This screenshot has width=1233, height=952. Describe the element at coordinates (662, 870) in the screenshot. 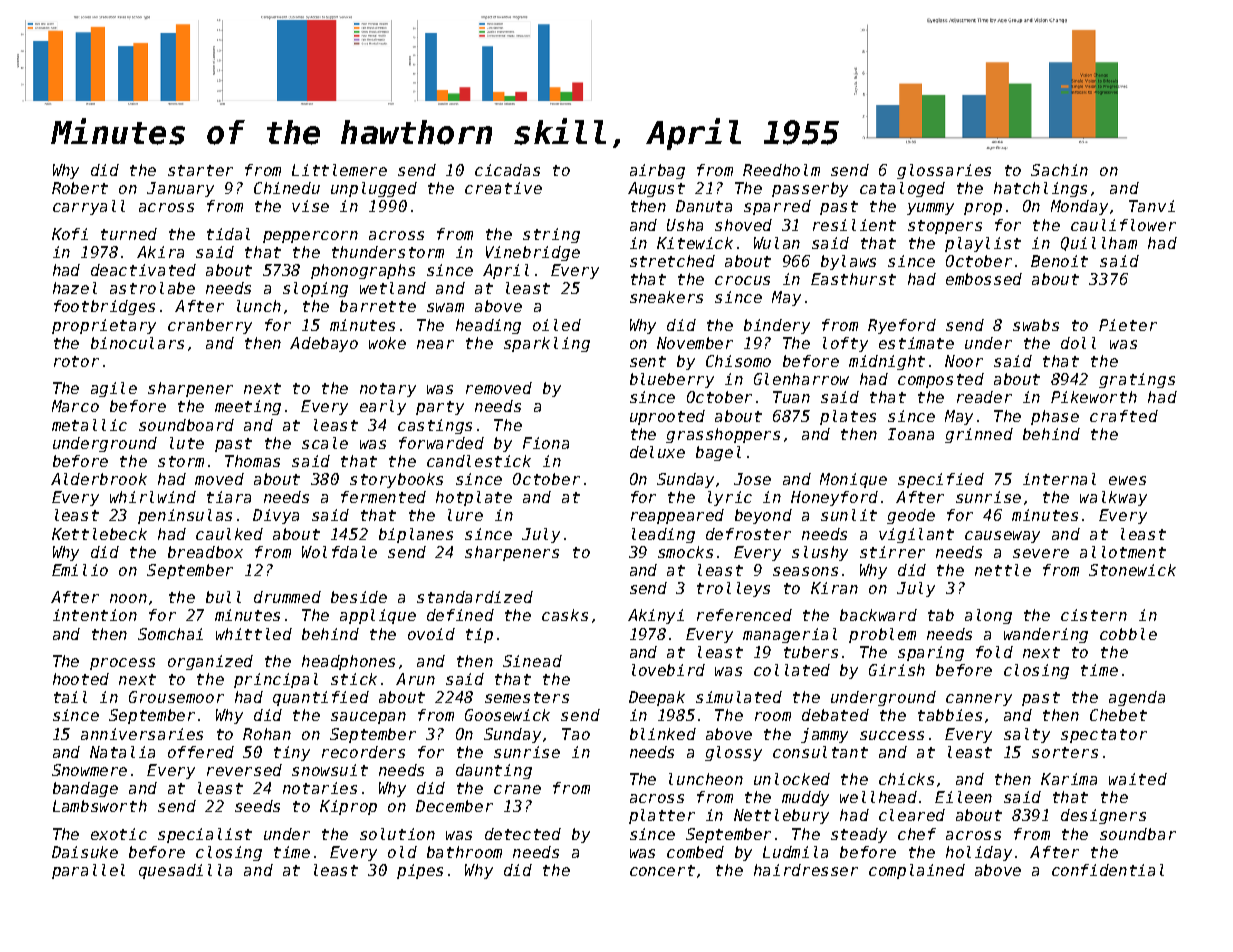

I see `concert` at that location.
